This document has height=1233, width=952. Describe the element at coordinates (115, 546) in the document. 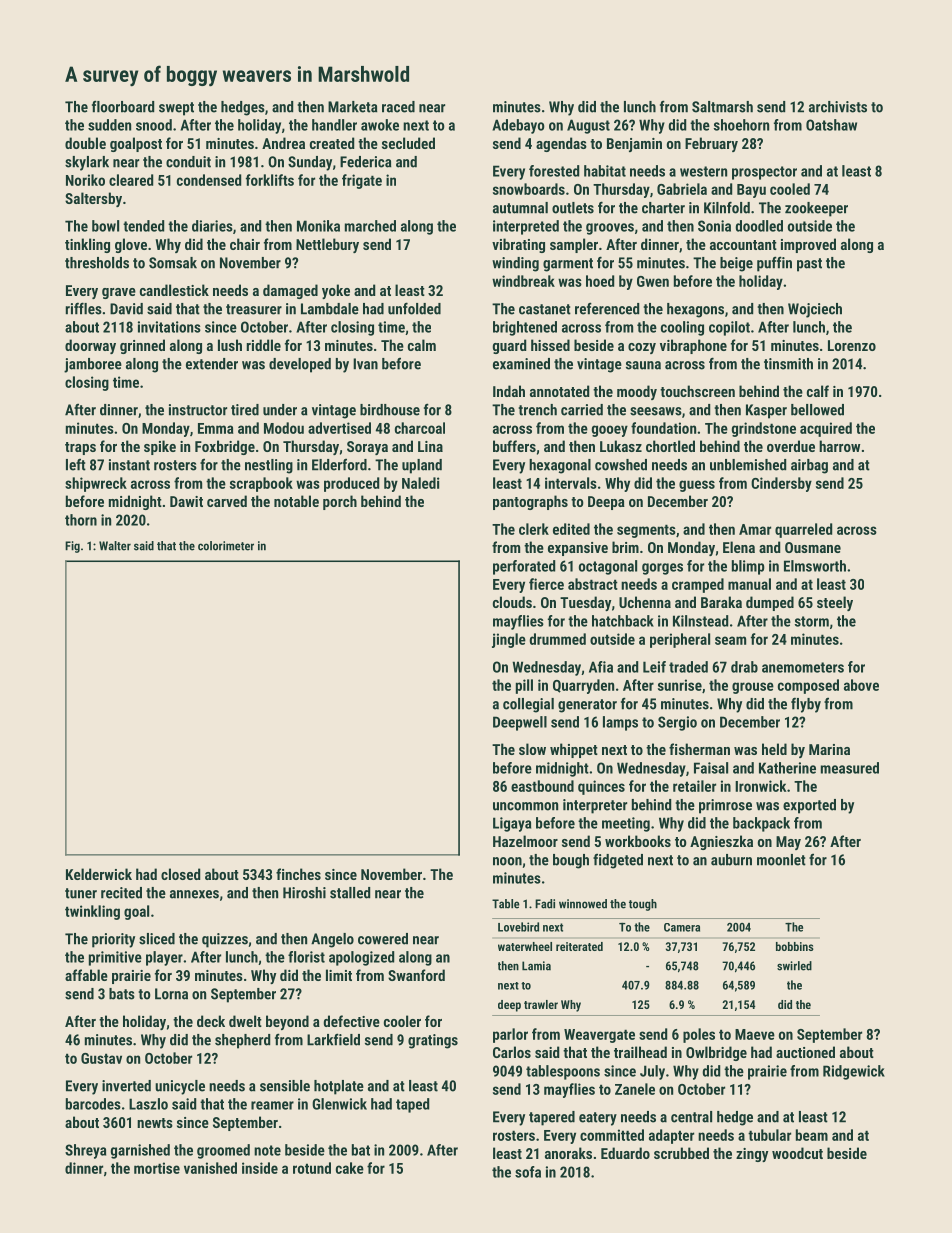

I see `Walter` at that location.
